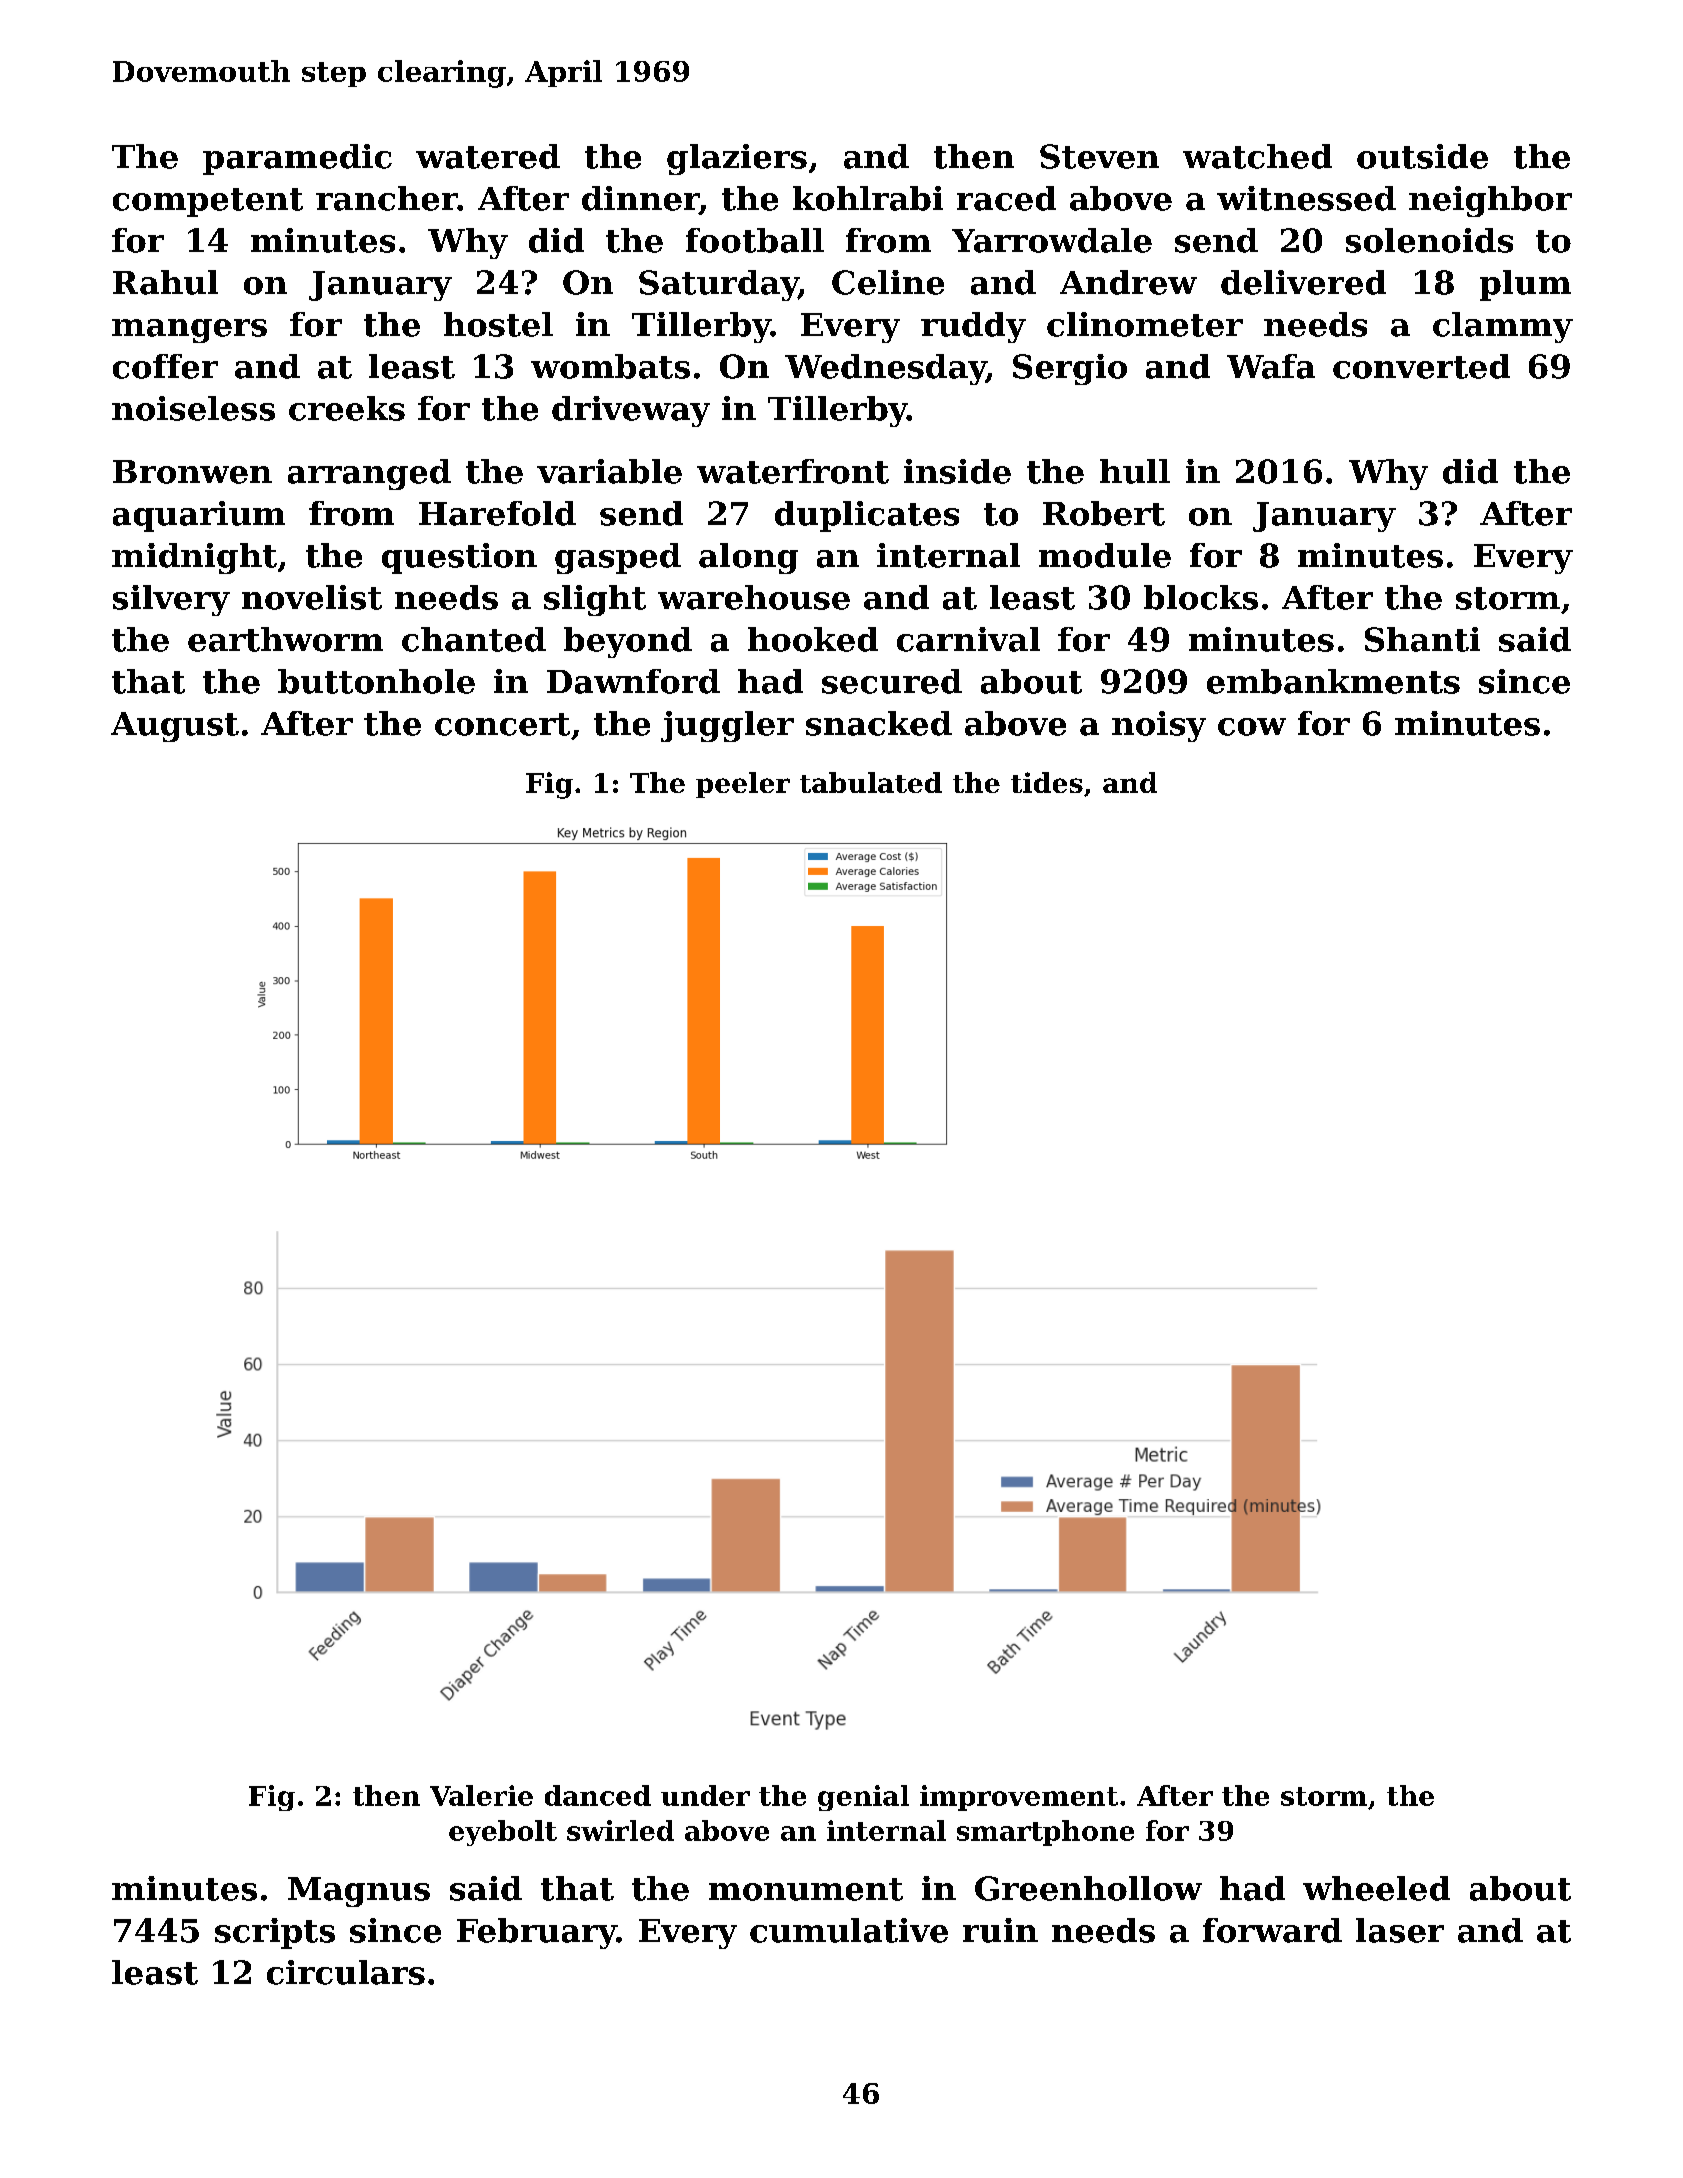 The width and height of the document is (1683, 2178). Describe the element at coordinates (1047, 782) in the document. I see `tides` at that location.
